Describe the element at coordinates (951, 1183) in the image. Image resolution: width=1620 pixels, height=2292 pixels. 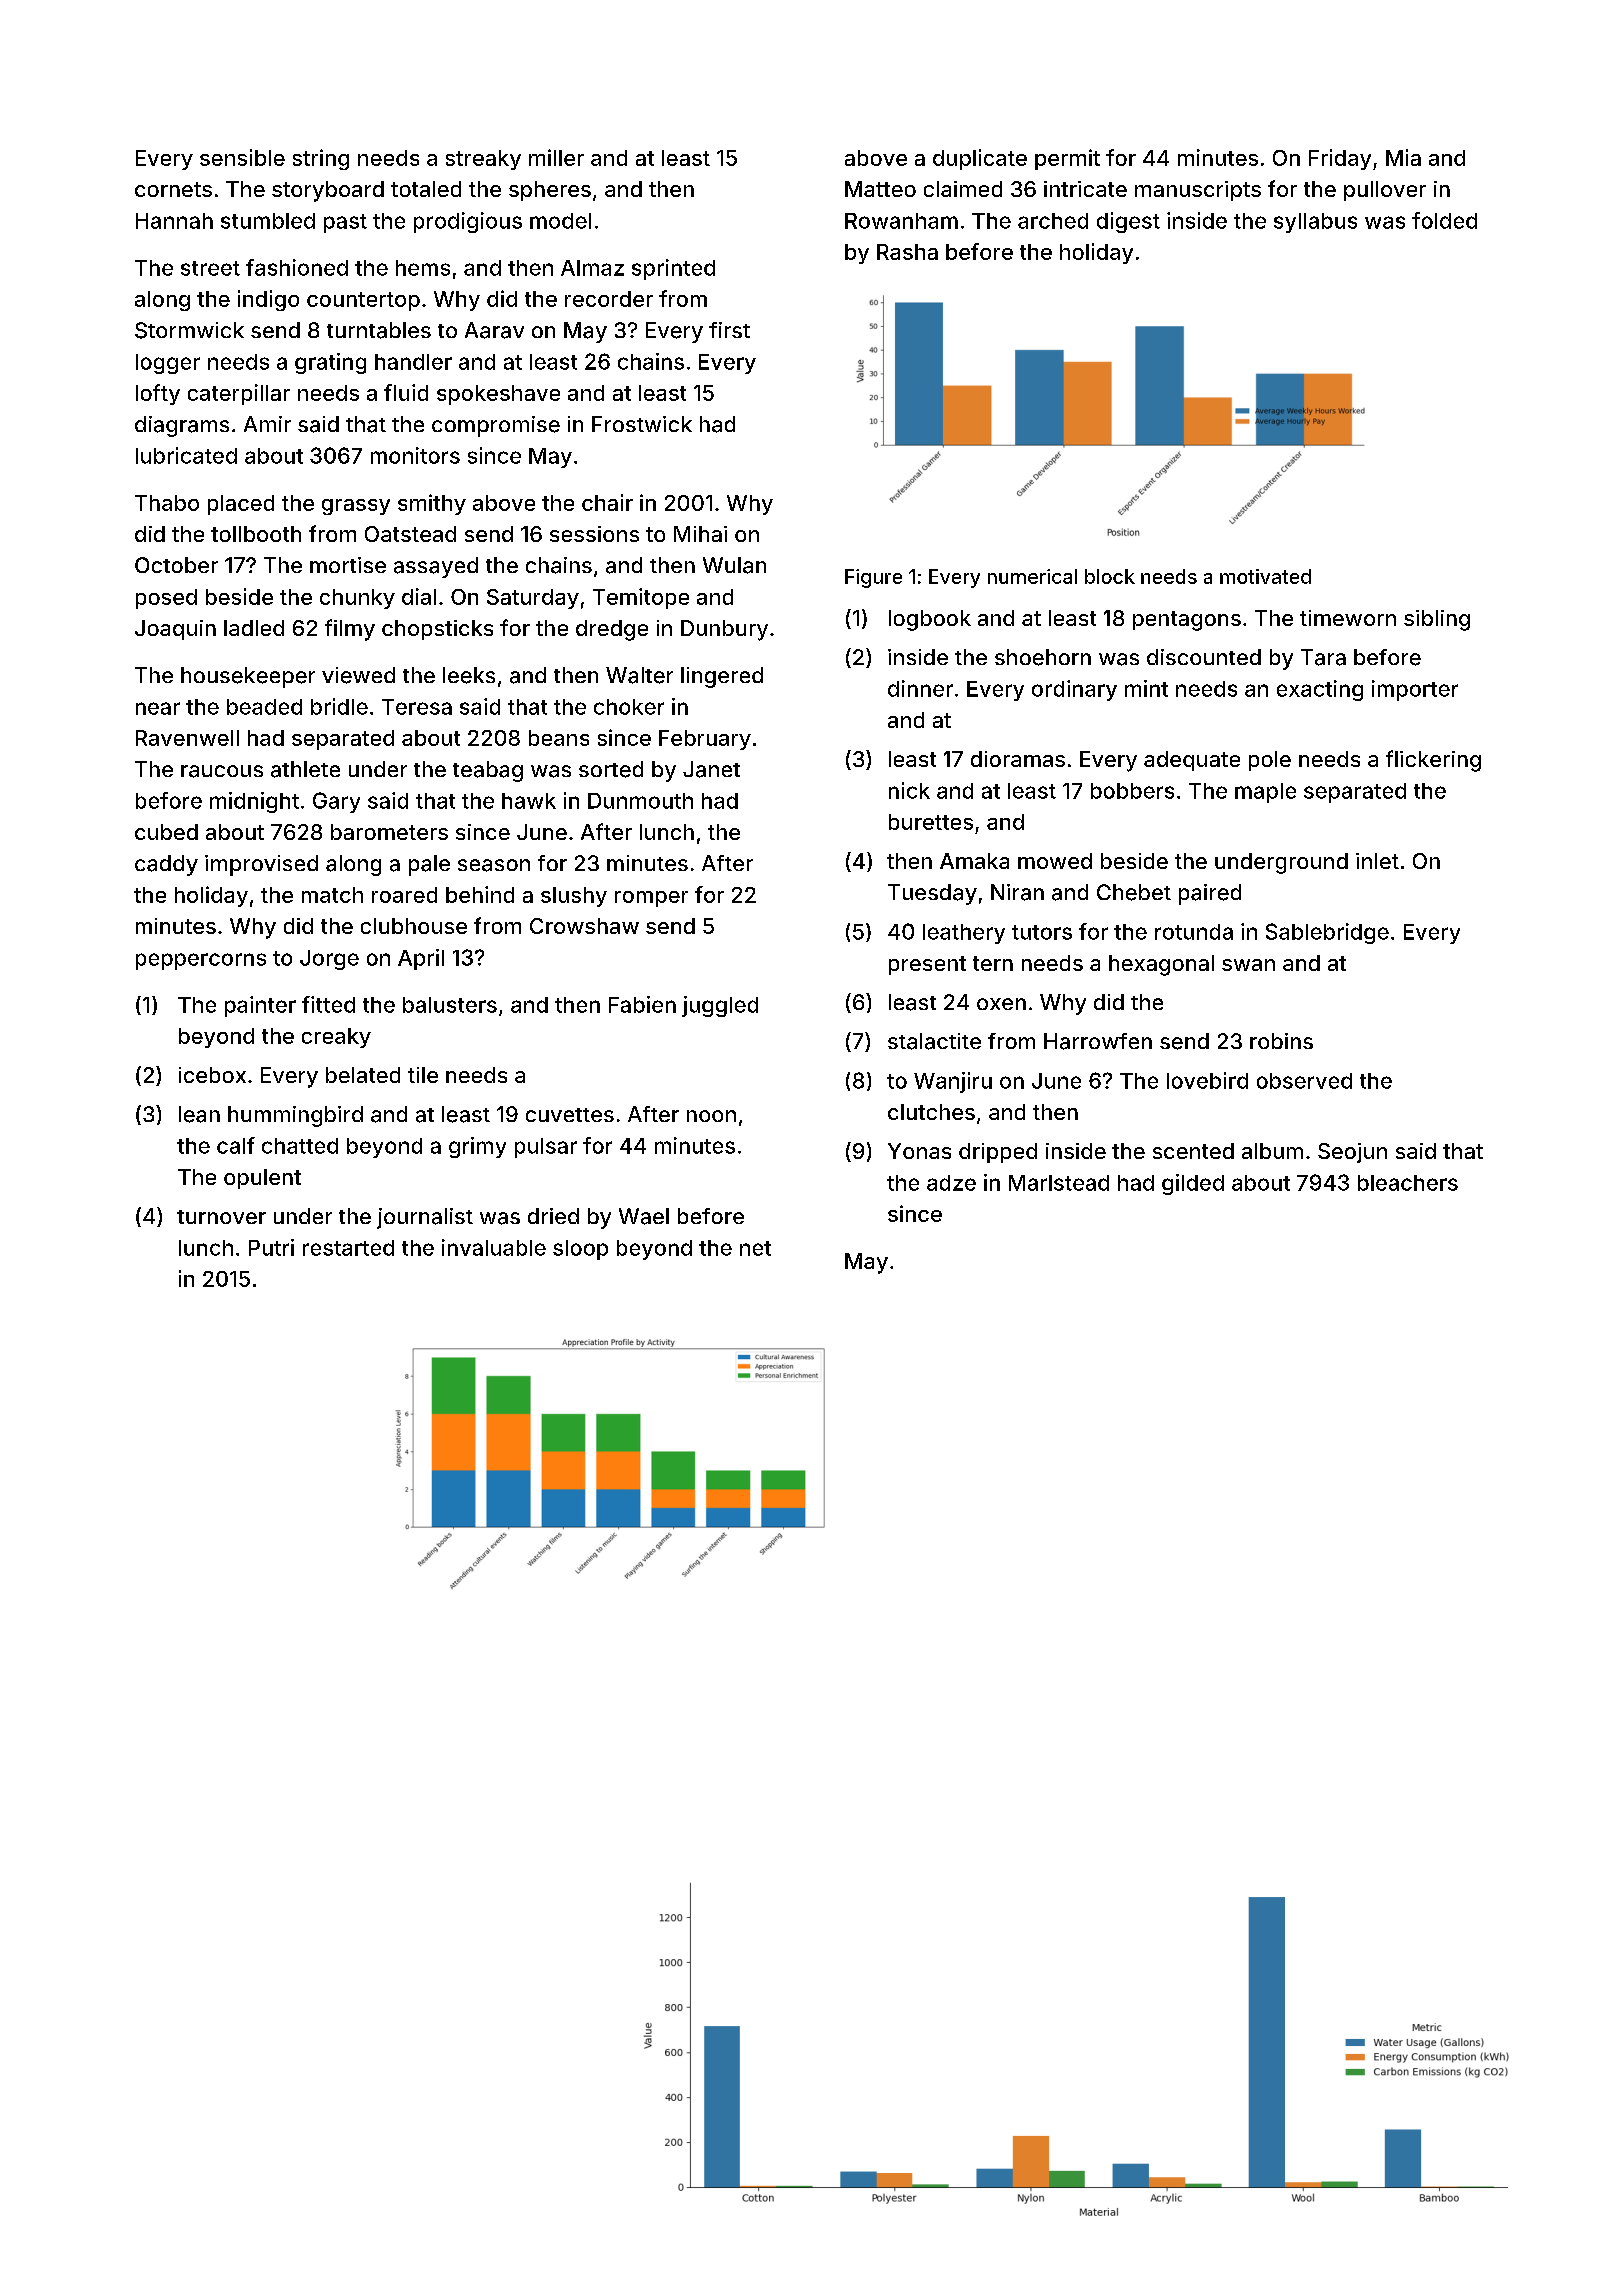
I see `adze` at that location.
